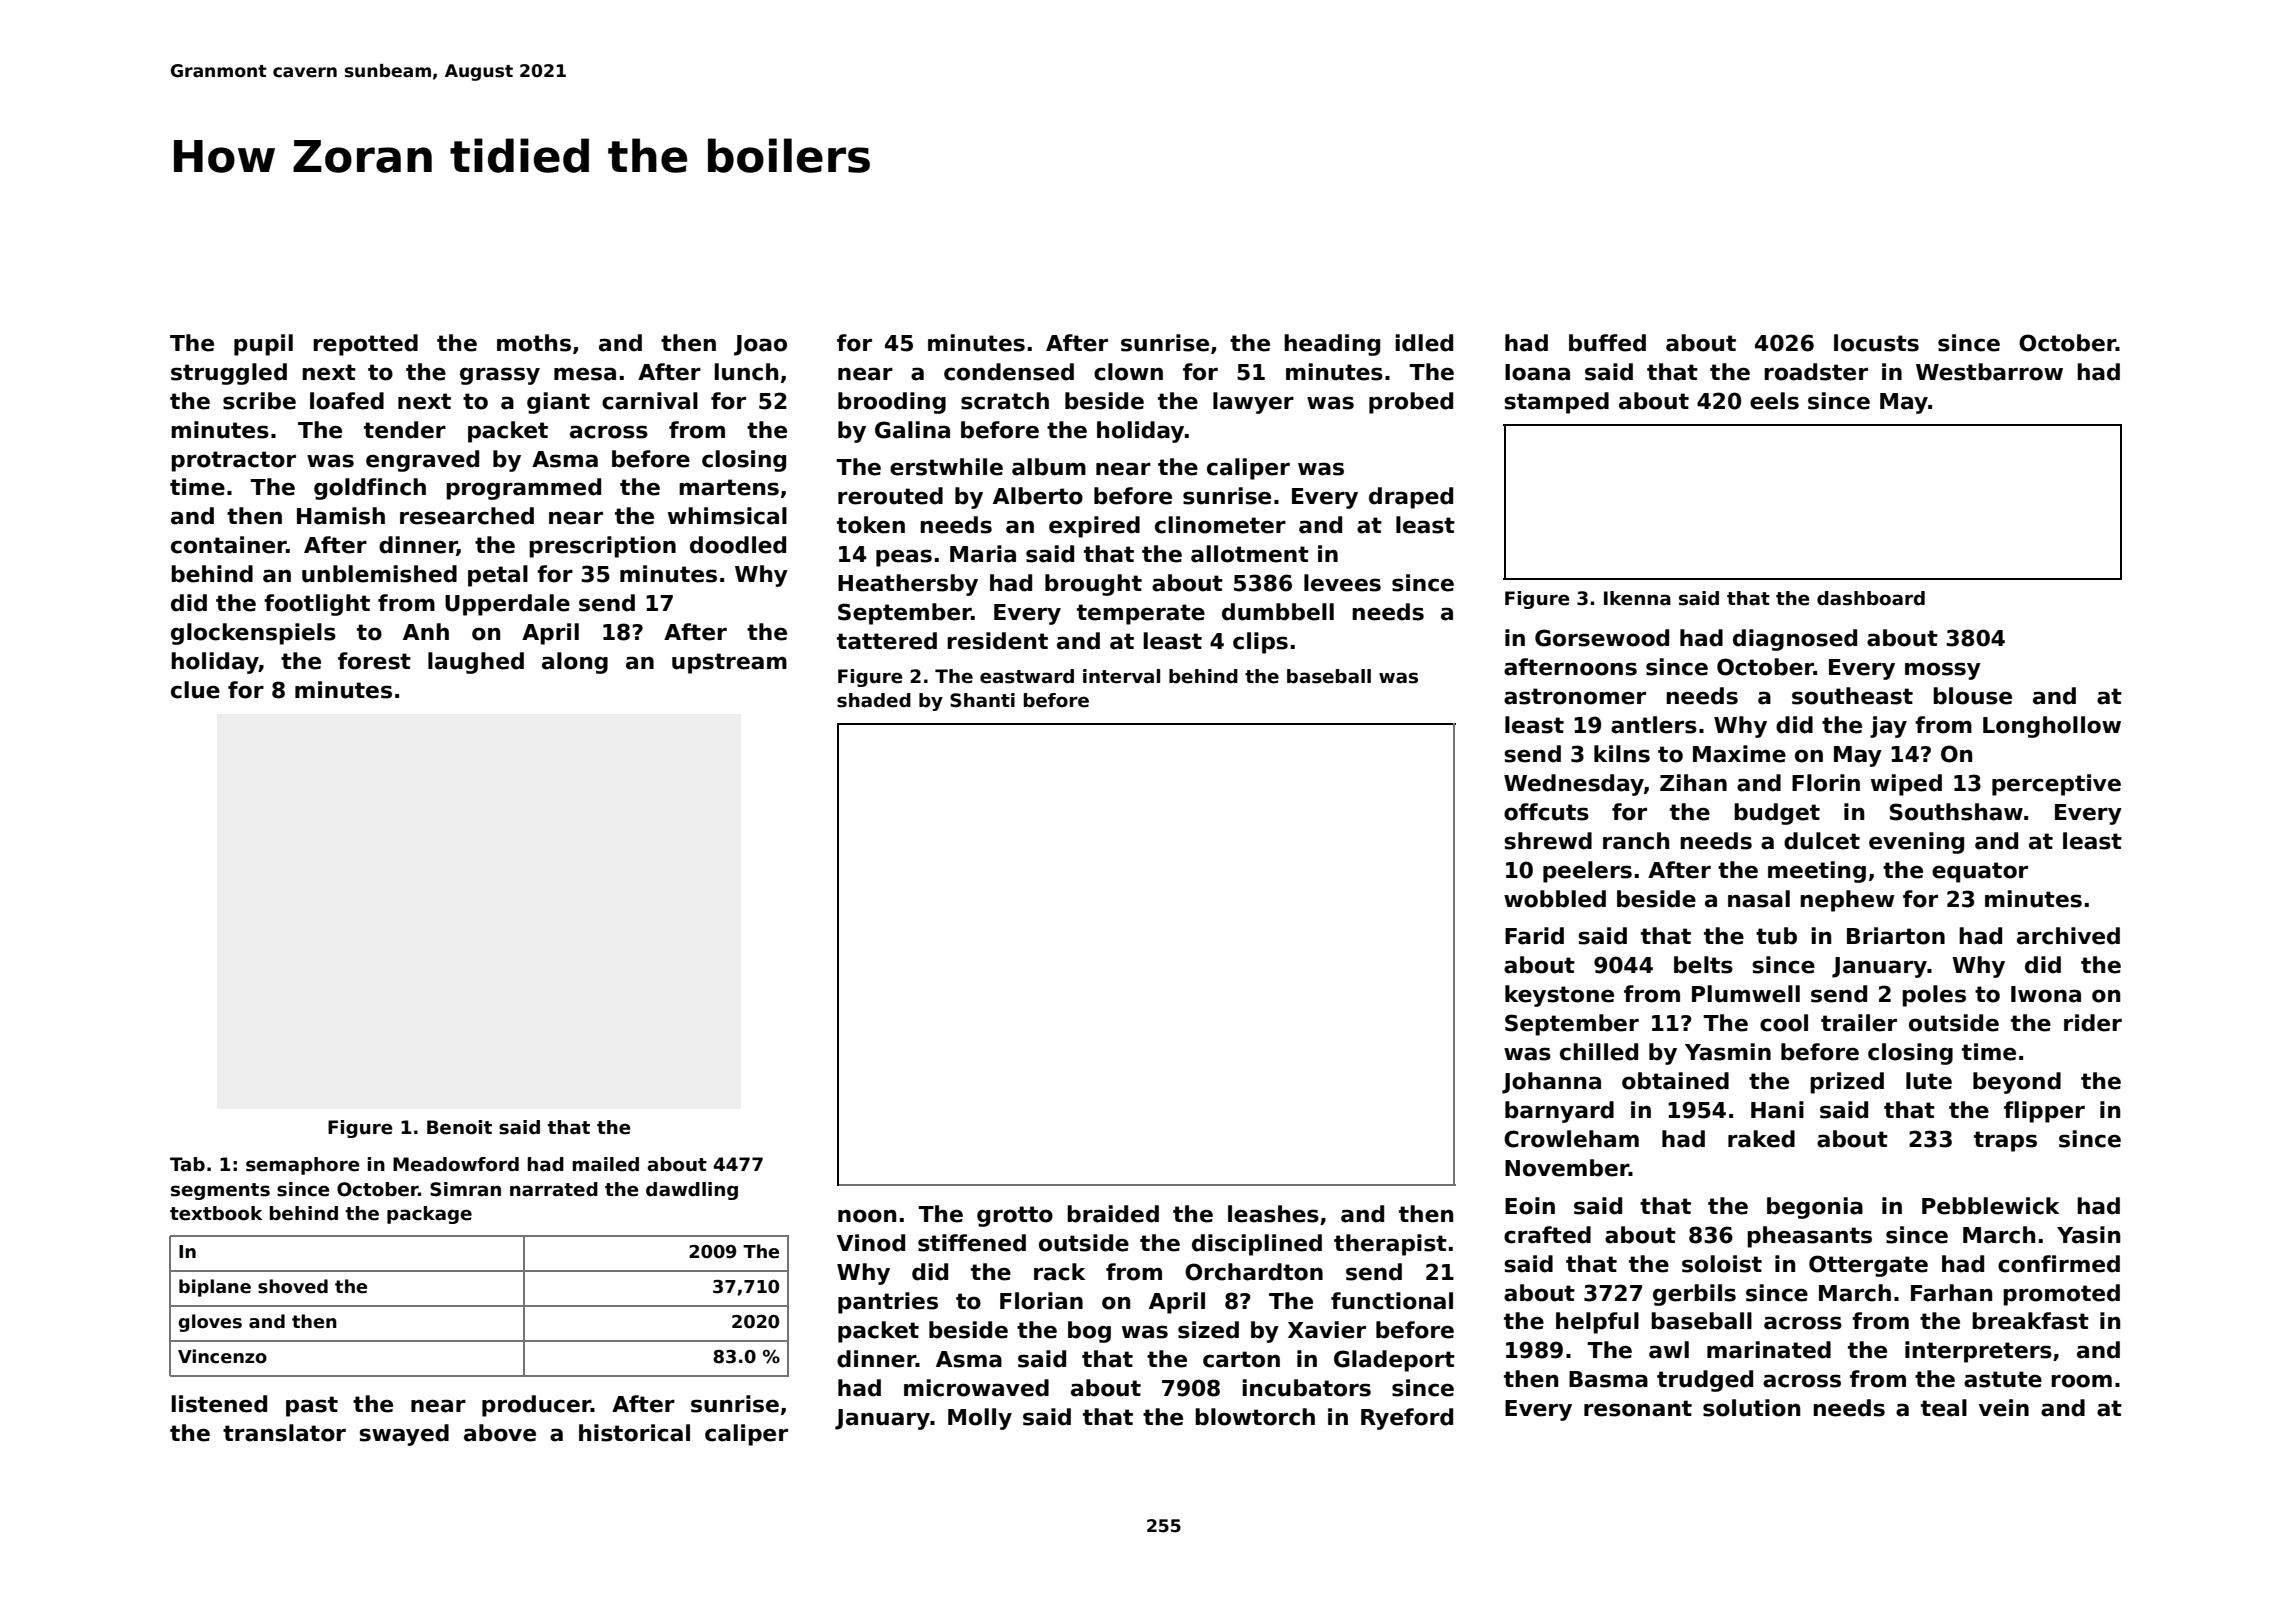  Describe the element at coordinates (605, 1164) in the page. I see `mailed` at that location.
